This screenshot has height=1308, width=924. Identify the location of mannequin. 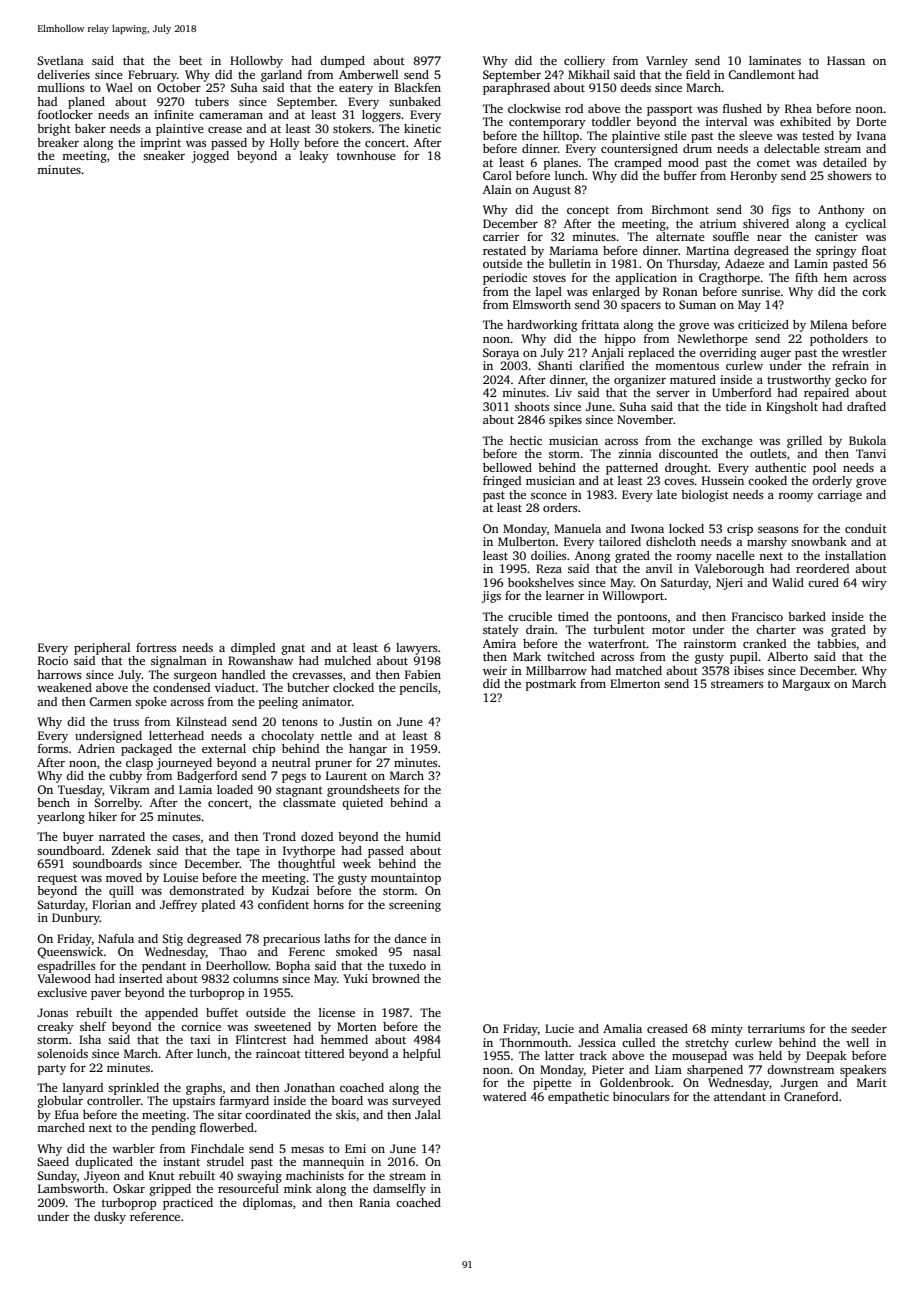
(333, 1163).
